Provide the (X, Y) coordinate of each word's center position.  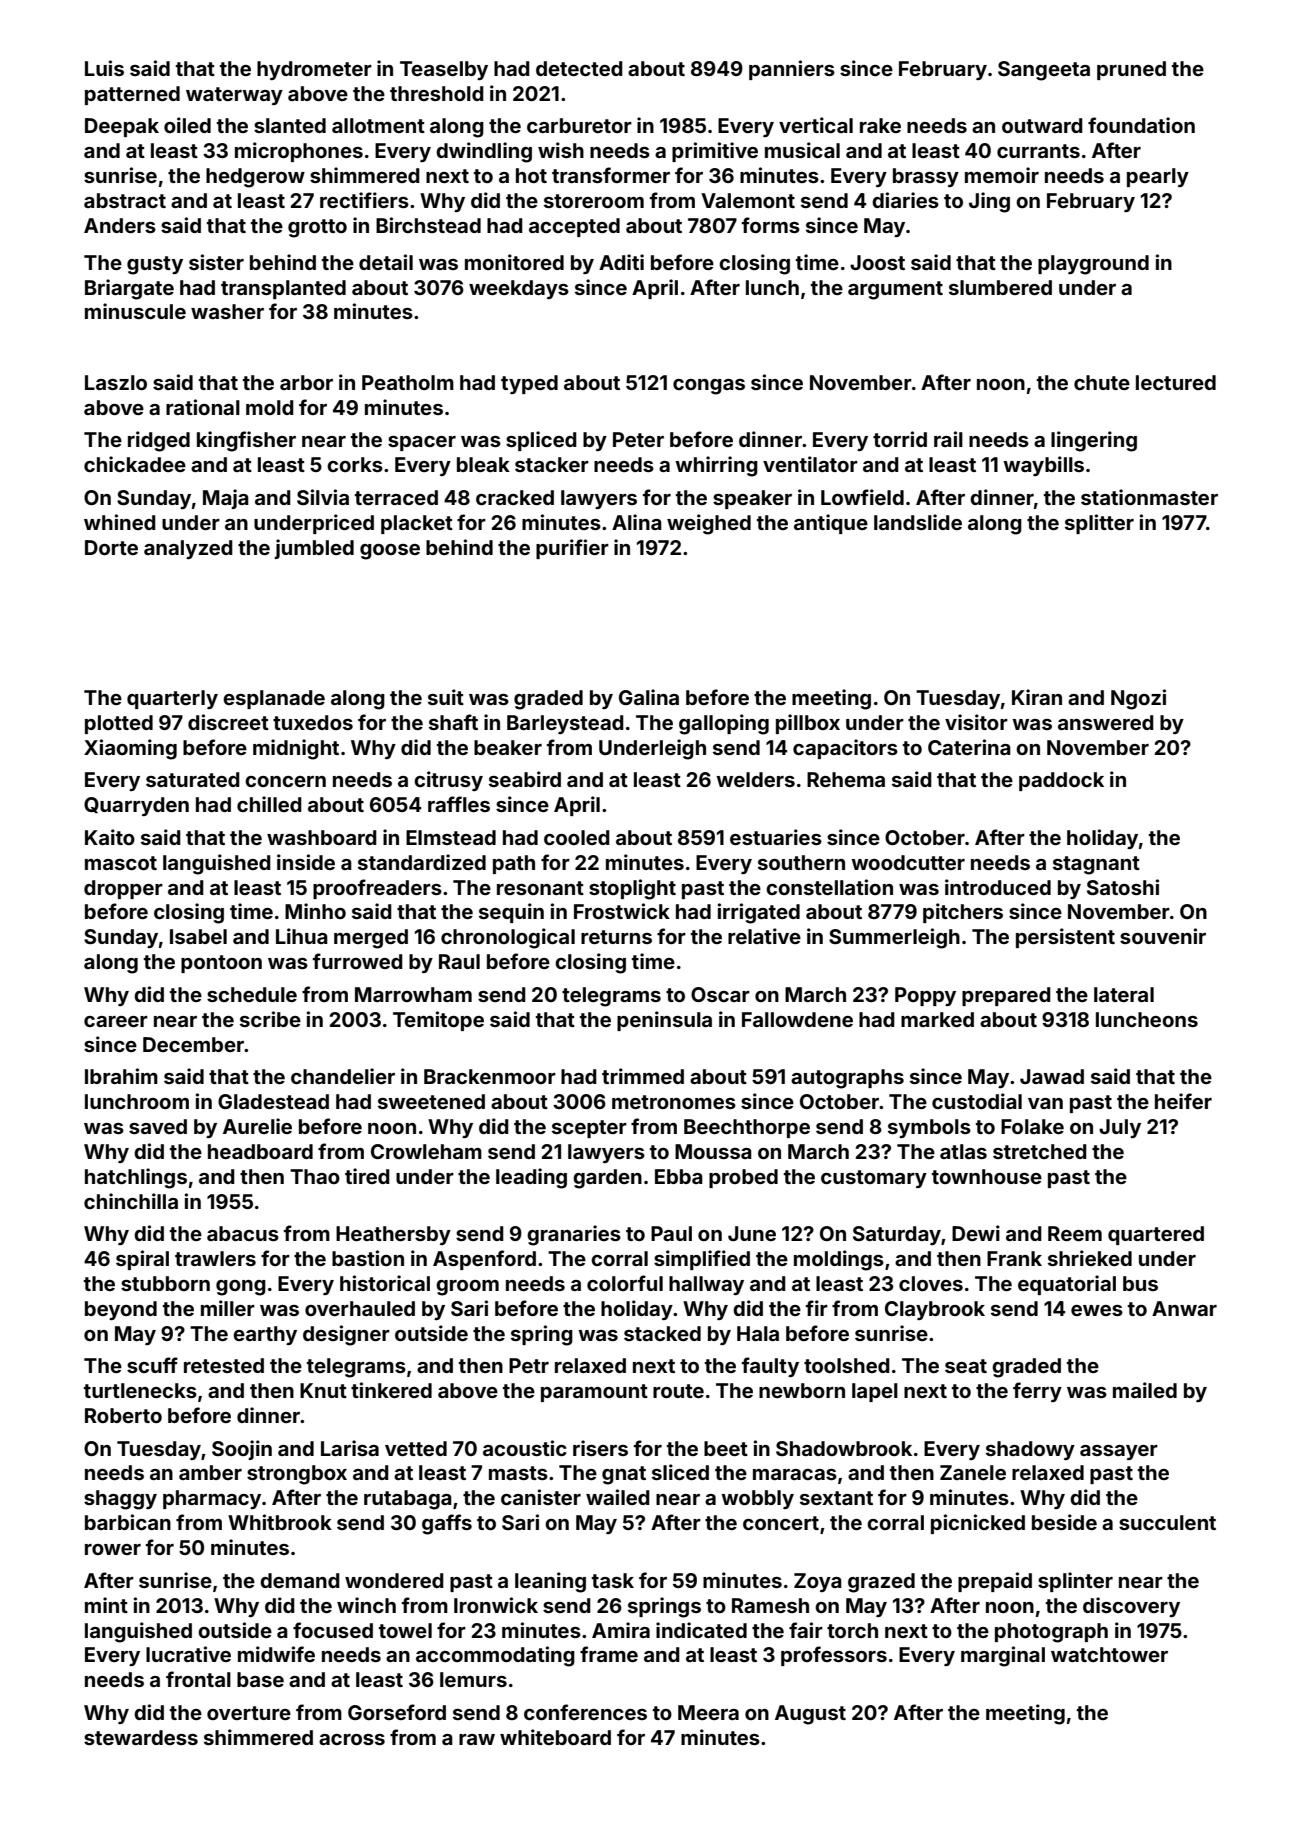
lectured (1176, 382)
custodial (977, 1101)
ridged (159, 441)
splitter (1099, 524)
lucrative (188, 1654)
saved (158, 1126)
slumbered (1000, 287)
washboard (322, 837)
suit (446, 697)
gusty (155, 265)
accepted (574, 227)
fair (806, 1630)
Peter (638, 439)
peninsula (664, 1021)
